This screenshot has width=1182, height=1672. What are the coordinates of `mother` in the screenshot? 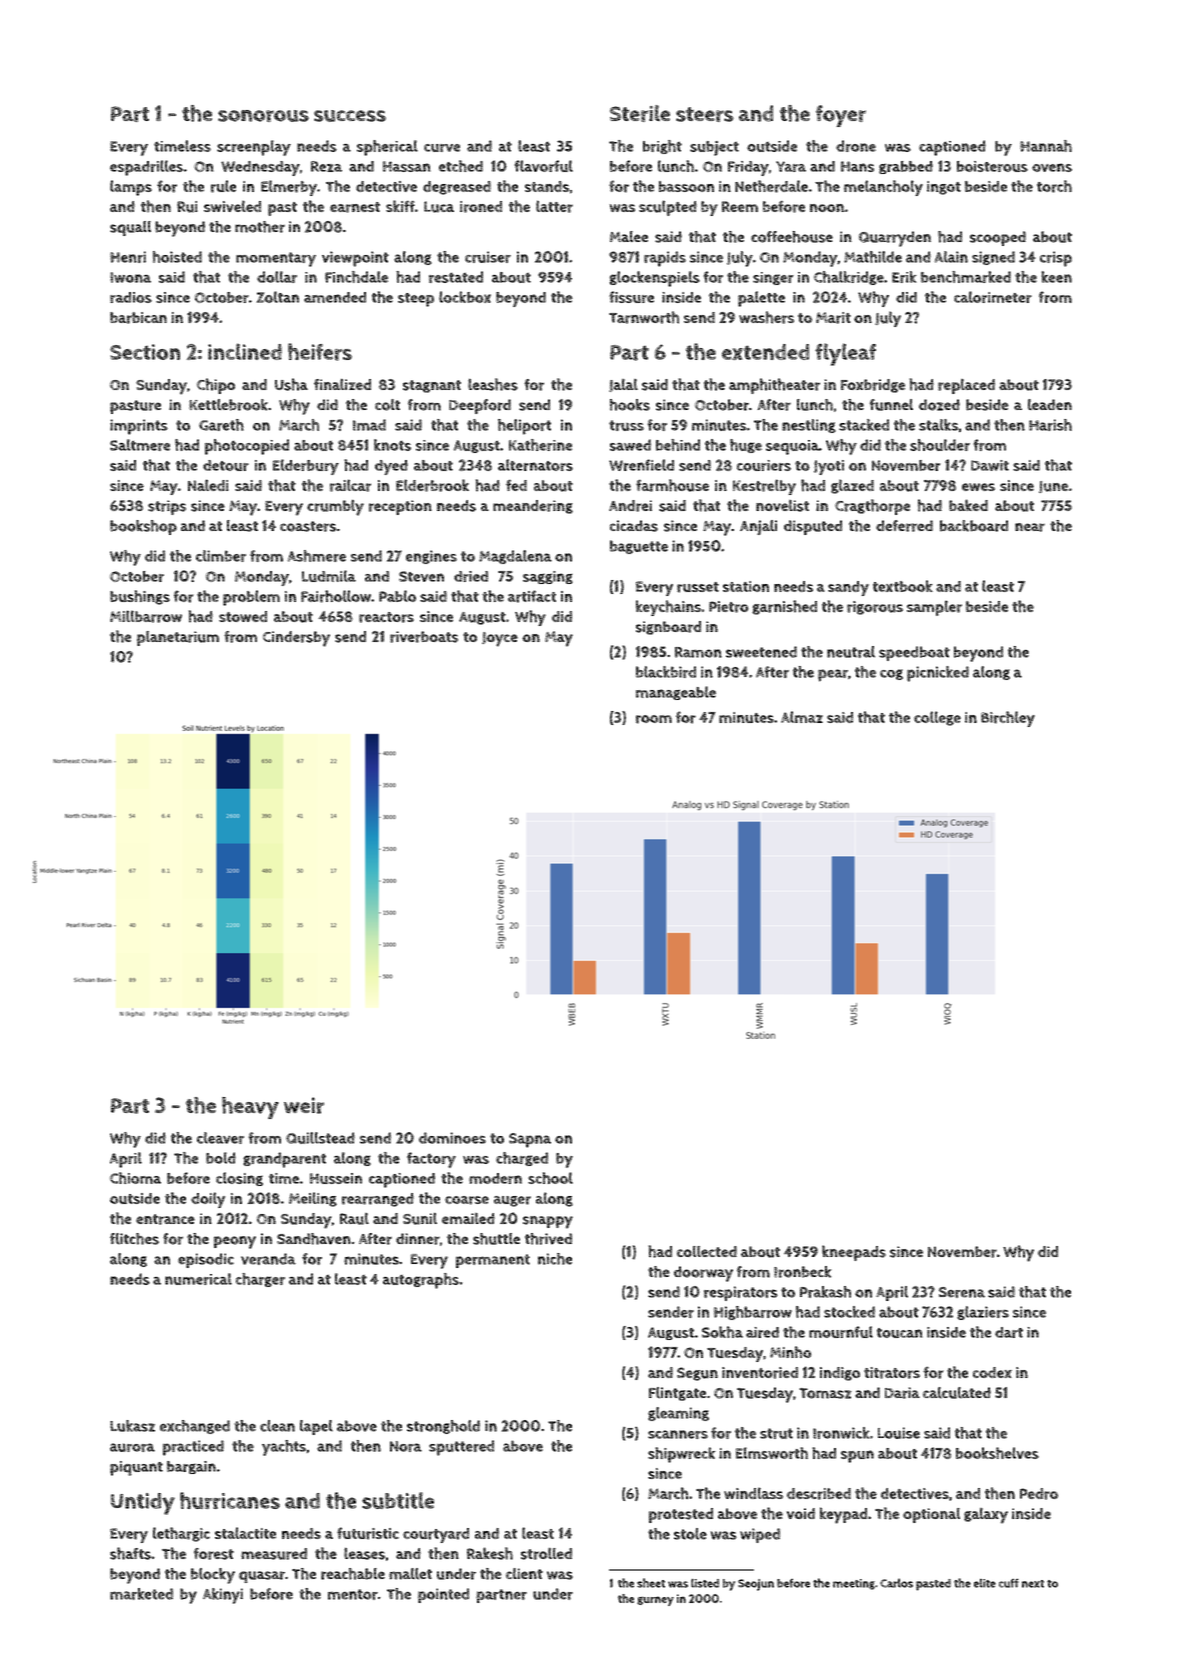 It's located at (260, 227).
